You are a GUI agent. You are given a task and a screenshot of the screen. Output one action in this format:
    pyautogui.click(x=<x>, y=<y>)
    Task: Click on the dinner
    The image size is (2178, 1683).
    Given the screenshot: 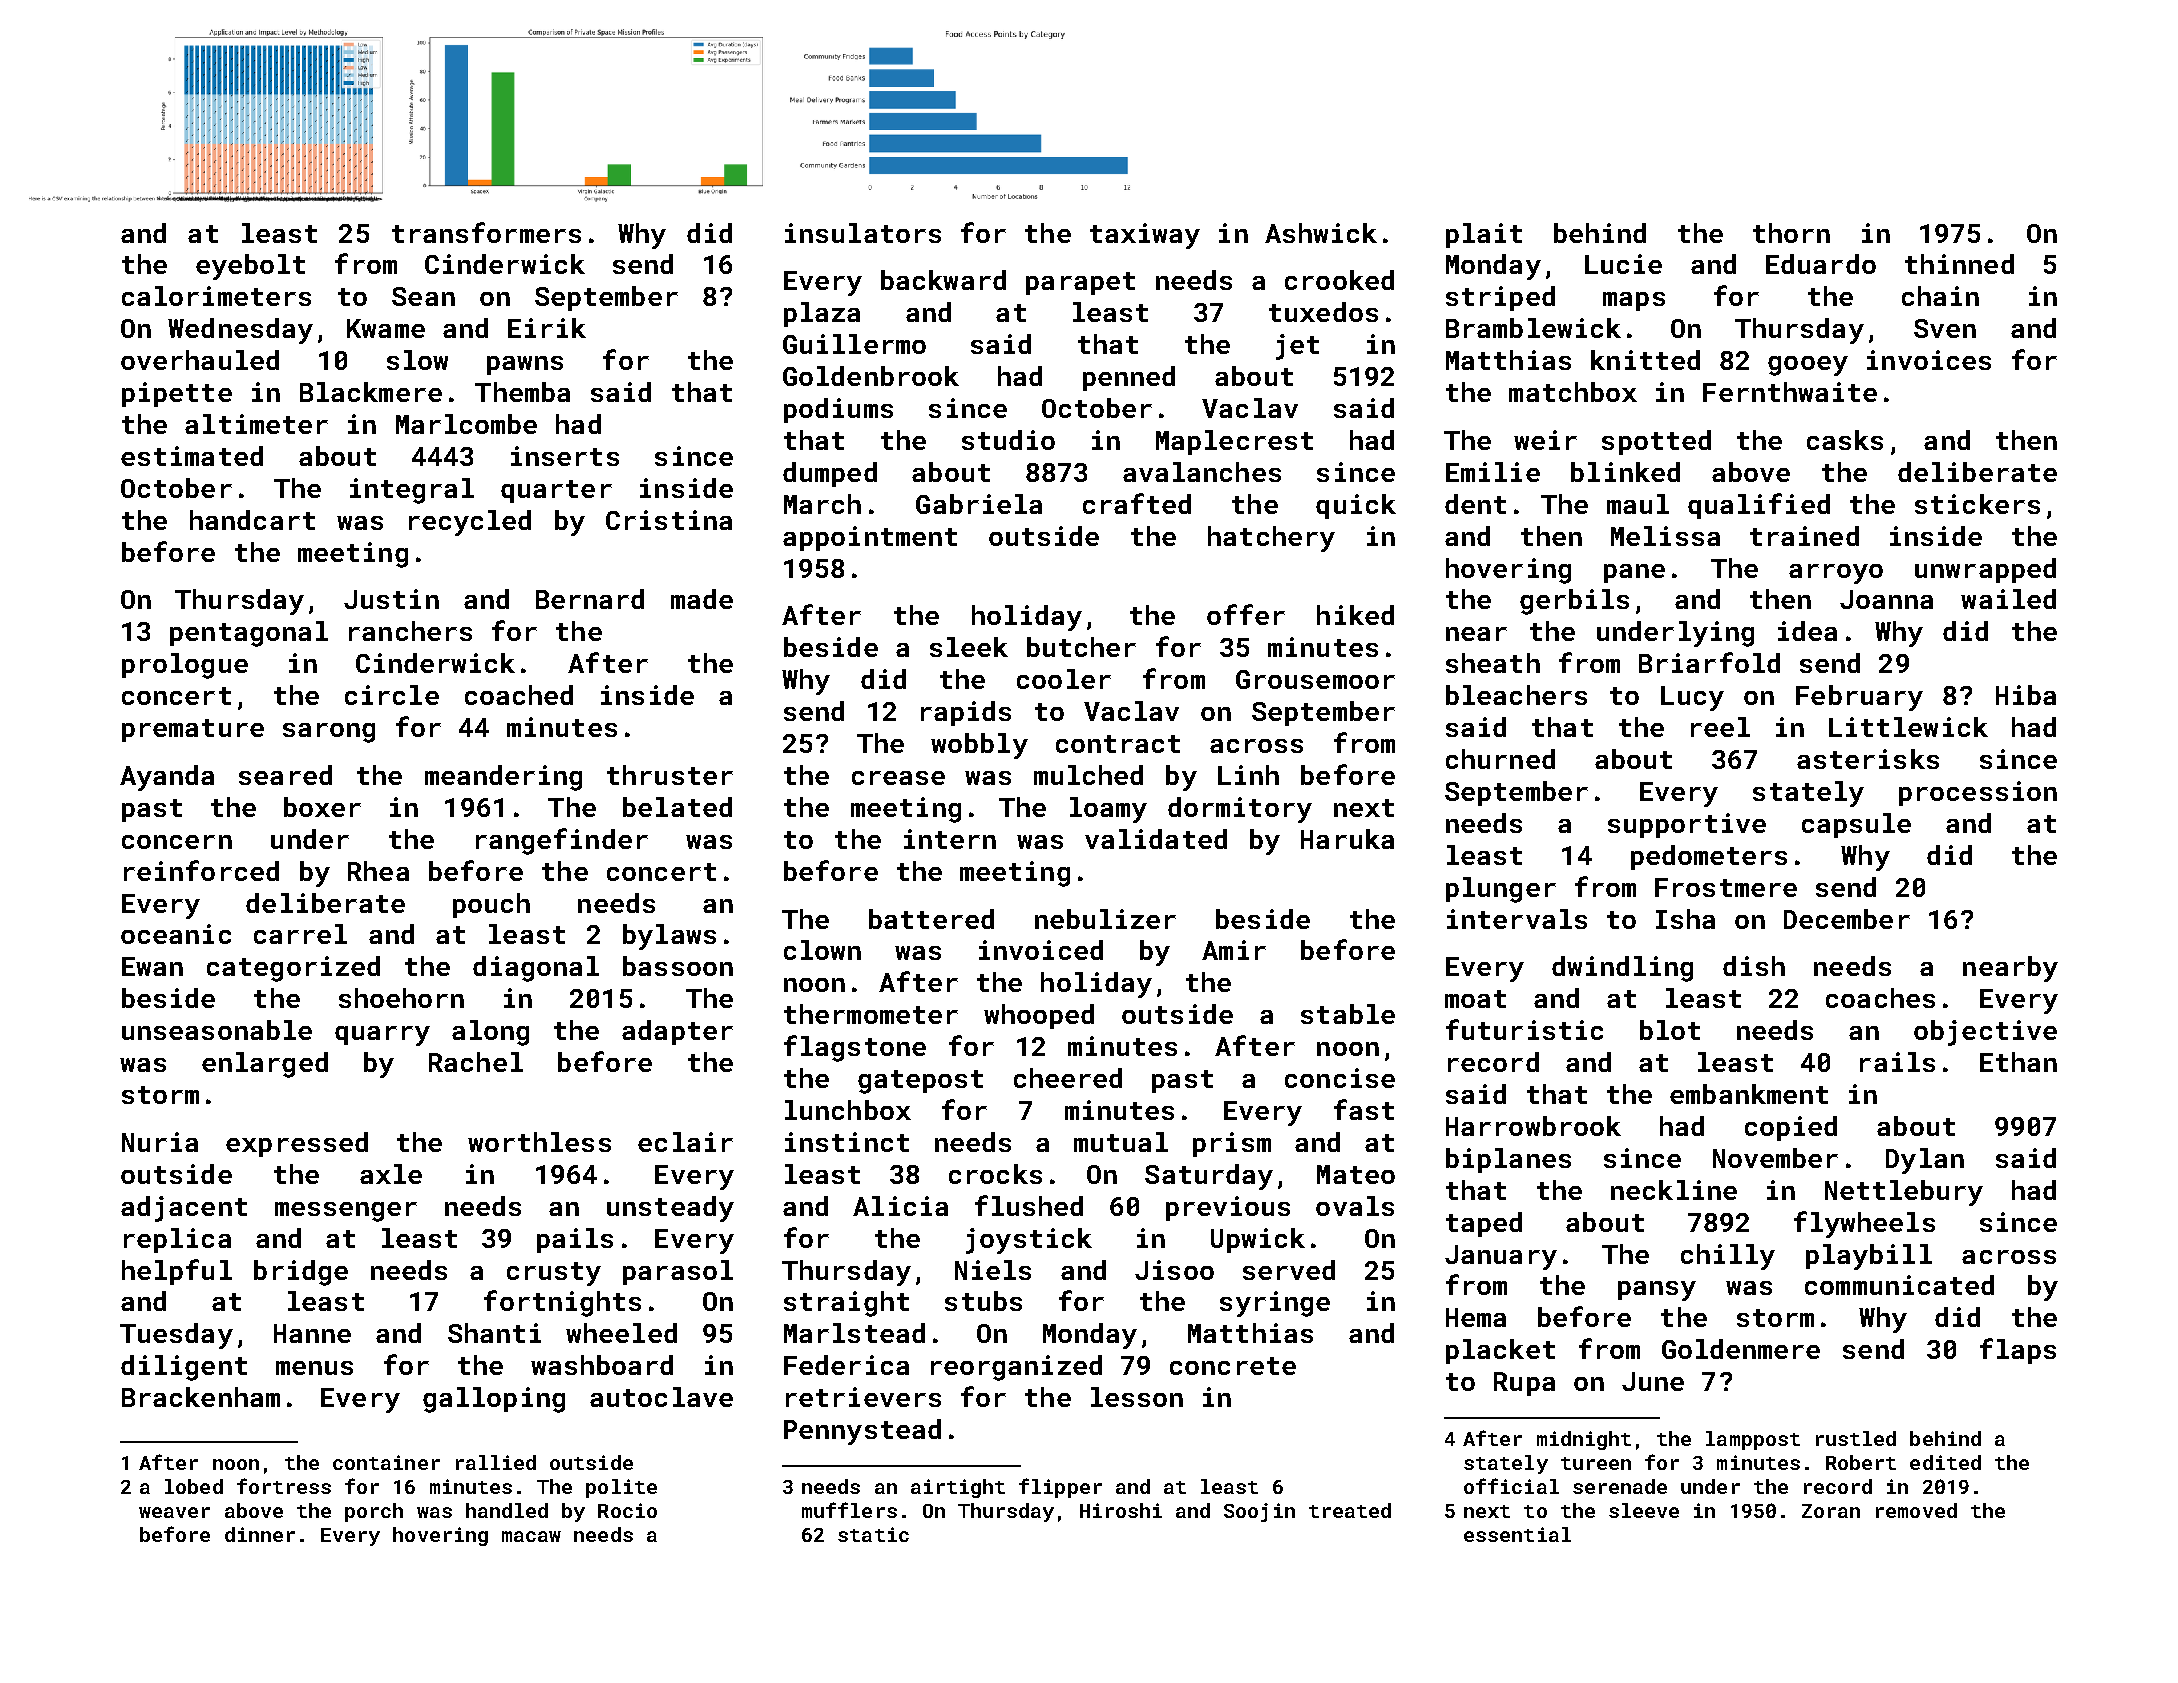 What is the action you would take?
    pyautogui.click(x=260, y=1534)
